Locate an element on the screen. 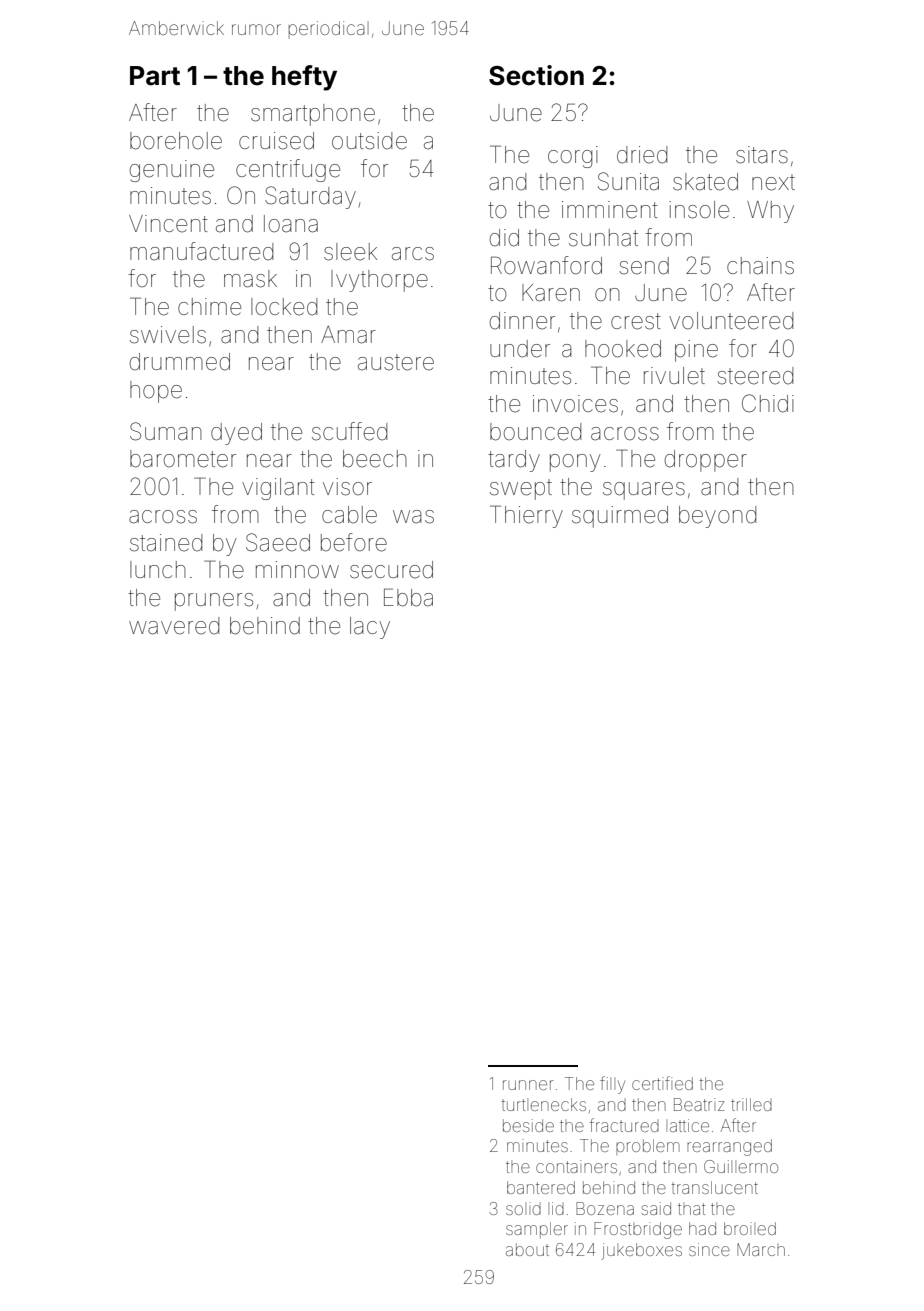 The image size is (924, 1311). beyond is located at coordinates (717, 517).
